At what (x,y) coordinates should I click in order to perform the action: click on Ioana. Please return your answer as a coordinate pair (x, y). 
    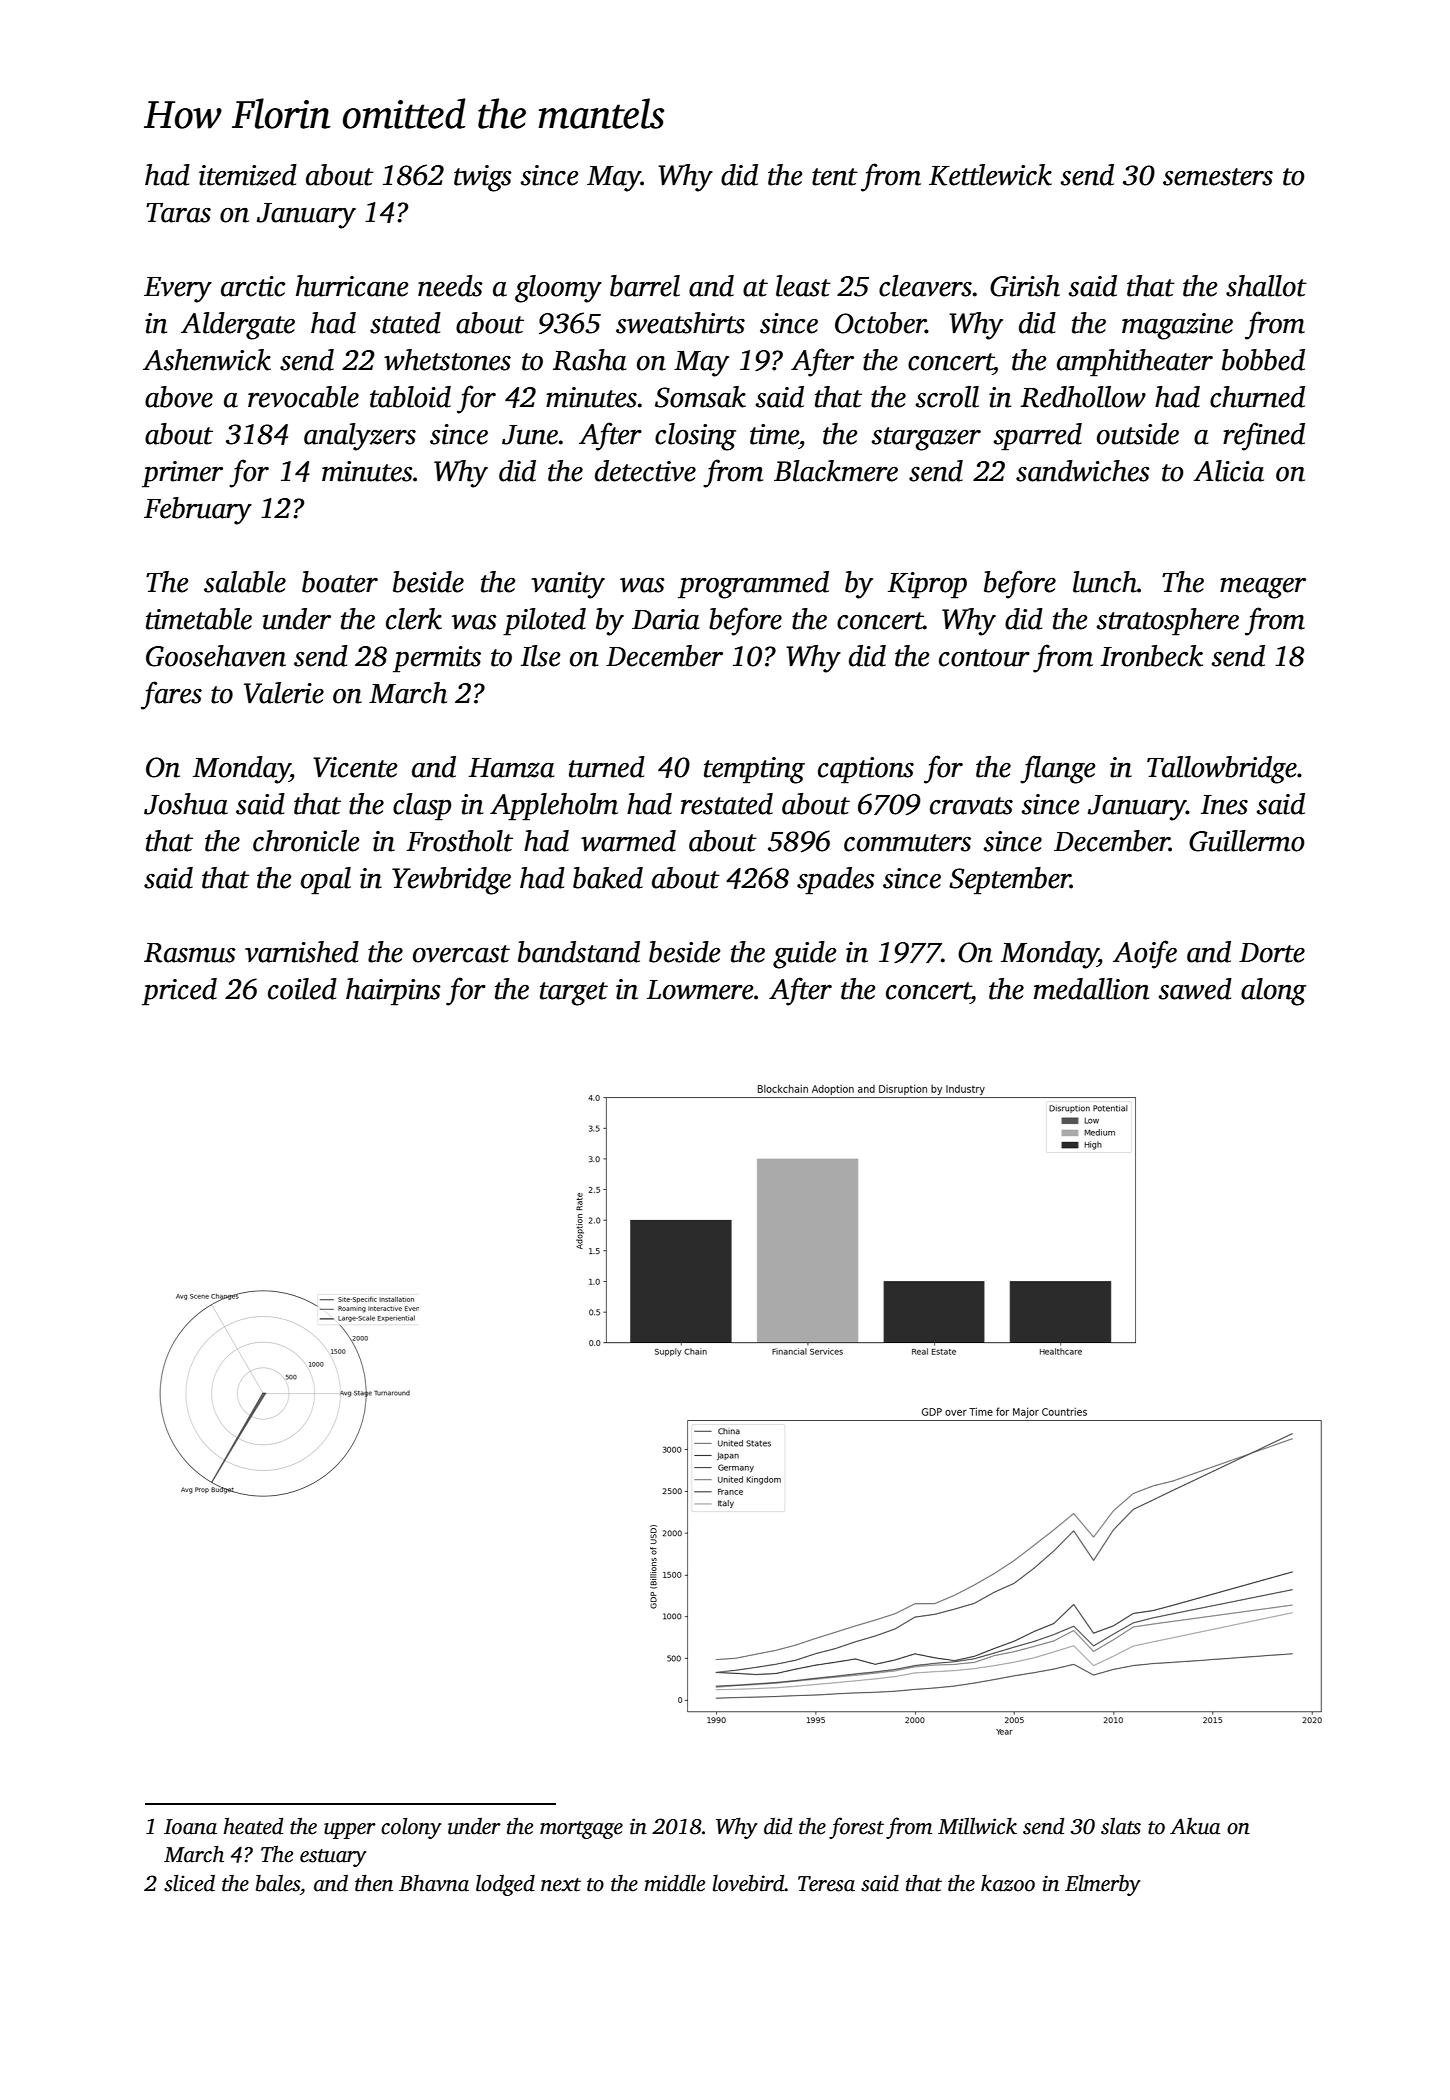
    Looking at the image, I should click on (190, 1827).
